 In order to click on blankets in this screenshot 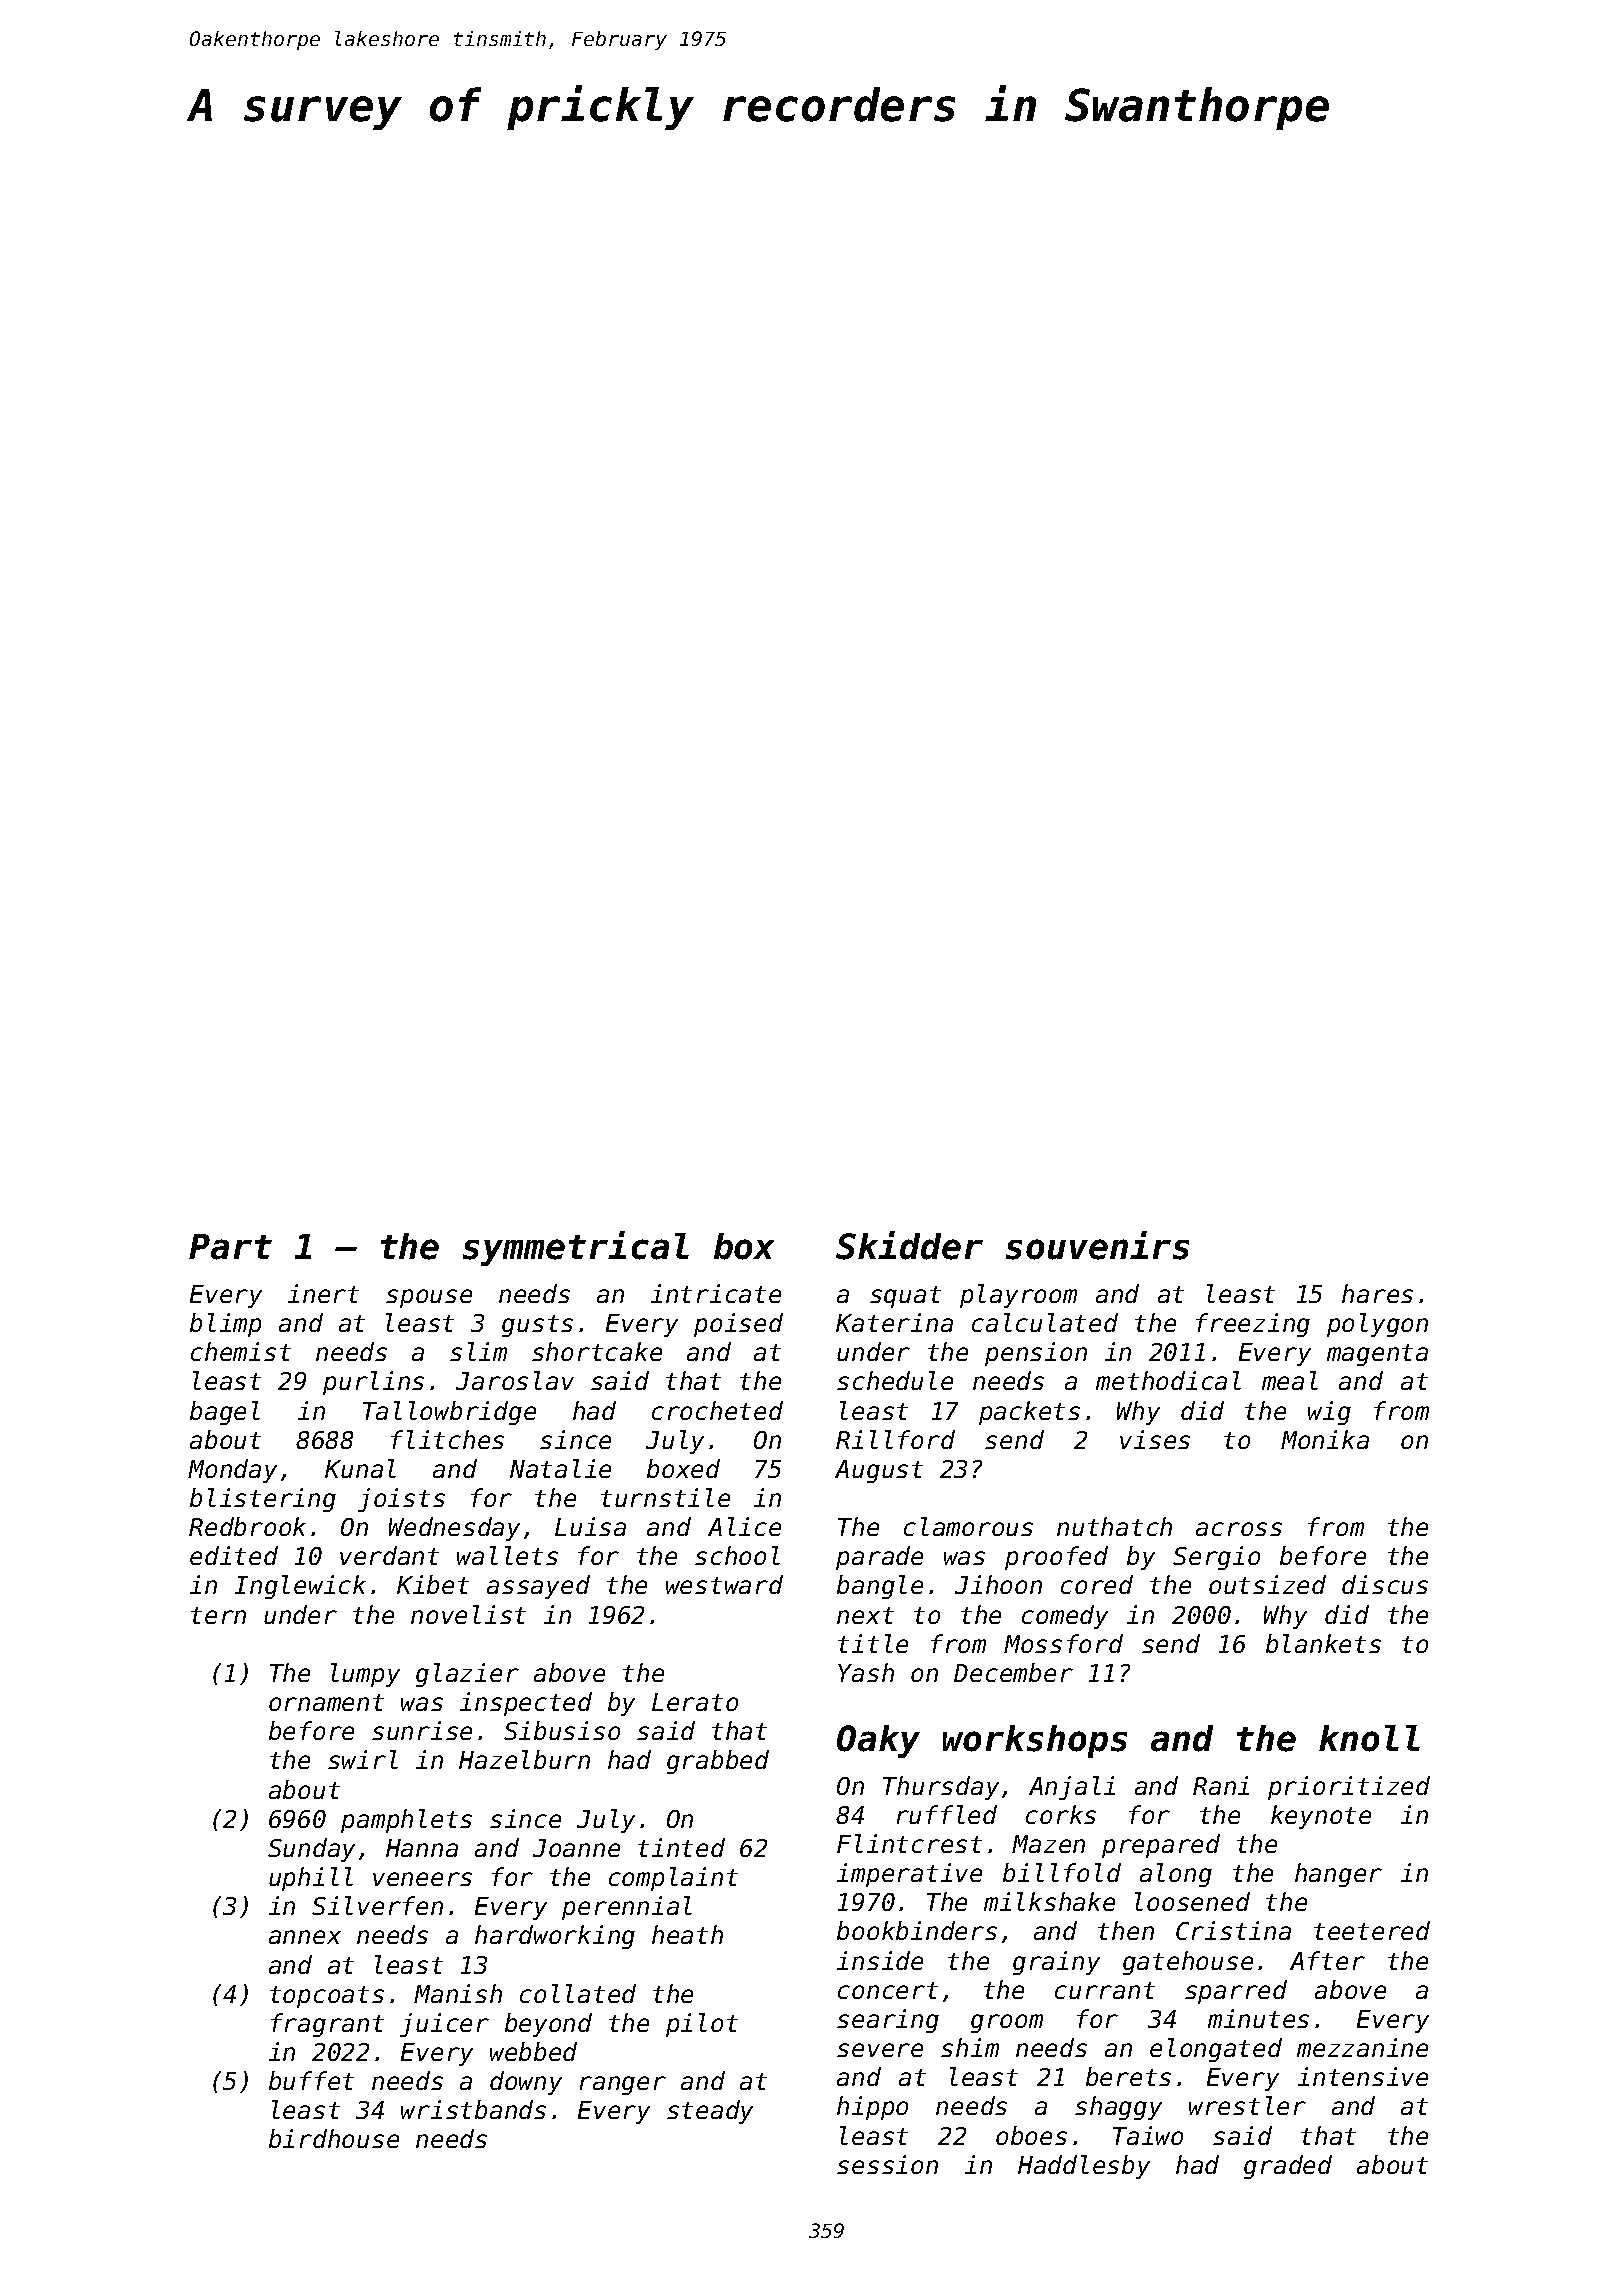, I will do `click(1323, 1643)`.
